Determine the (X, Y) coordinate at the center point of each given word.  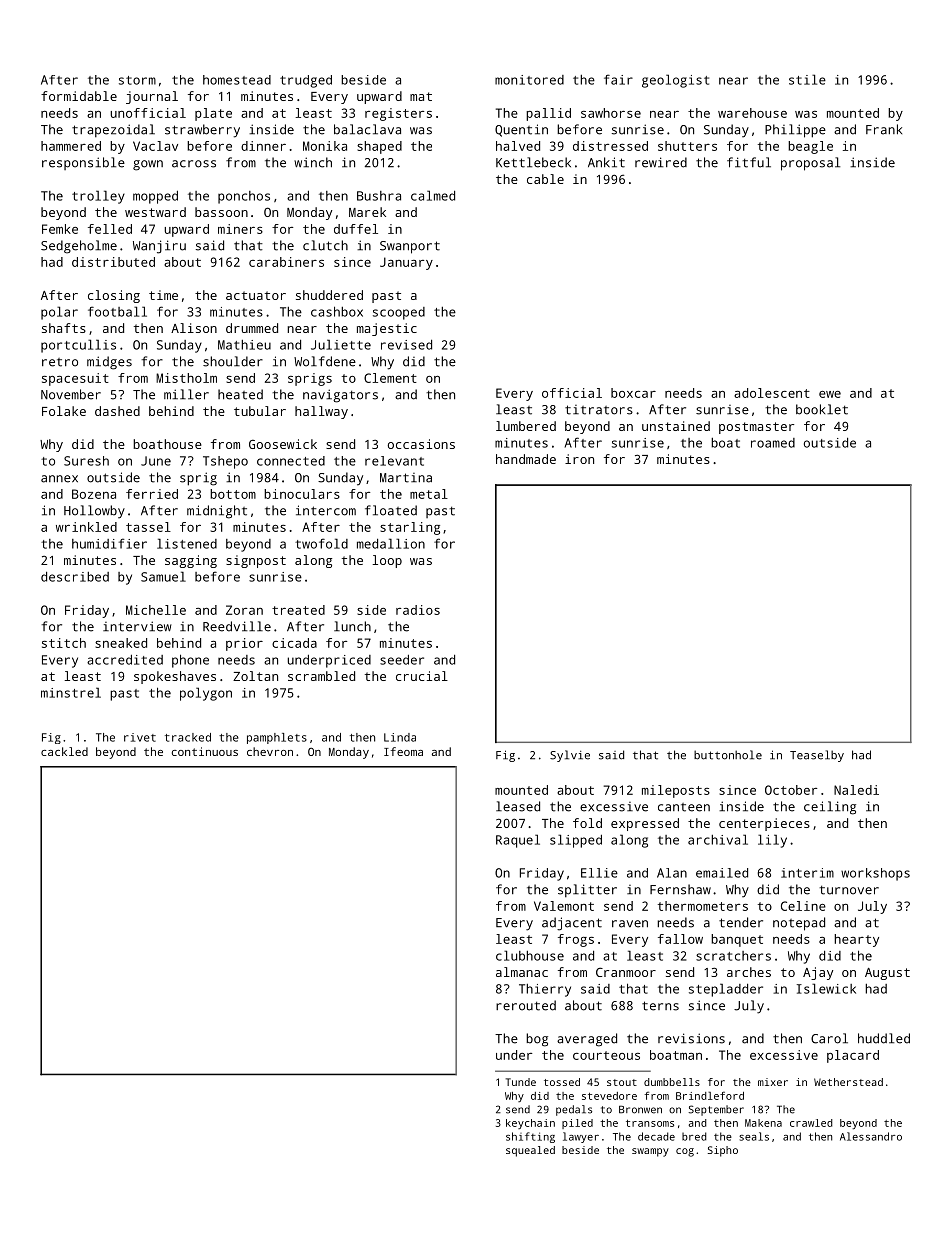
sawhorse (611, 113)
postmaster (756, 428)
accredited (125, 659)
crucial (422, 676)
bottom (233, 494)
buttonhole (728, 755)
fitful (749, 162)
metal (429, 494)
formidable (79, 96)
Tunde (521, 1082)
